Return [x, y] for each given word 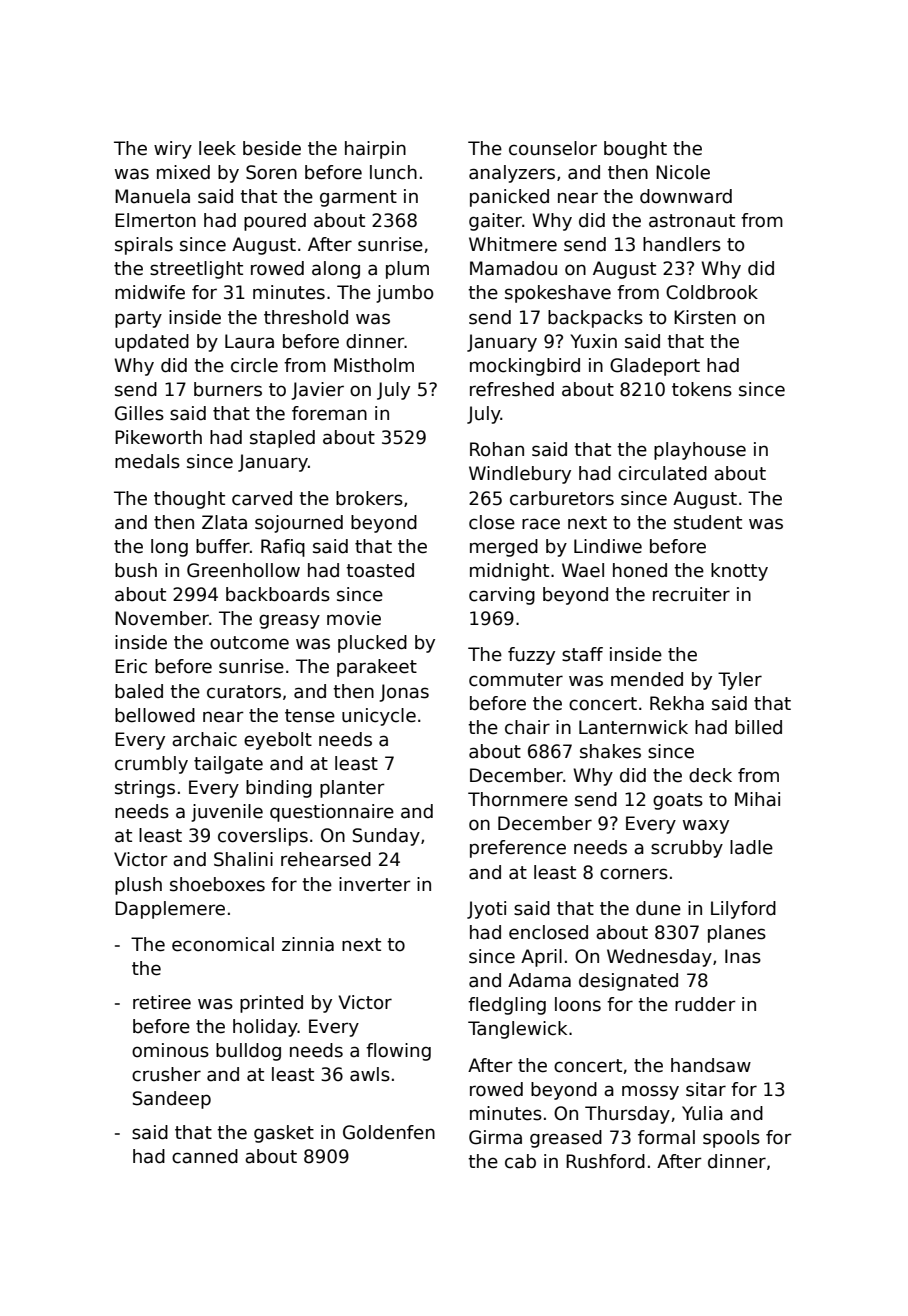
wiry [173, 150]
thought [189, 500]
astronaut [692, 221]
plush [138, 886]
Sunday [386, 837]
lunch [393, 172]
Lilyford [743, 910]
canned [205, 1156]
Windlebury [520, 475]
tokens [702, 389]
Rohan [497, 449]
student [708, 522]
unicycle [379, 717]
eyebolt [278, 741]
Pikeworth [158, 437]
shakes [610, 751]
